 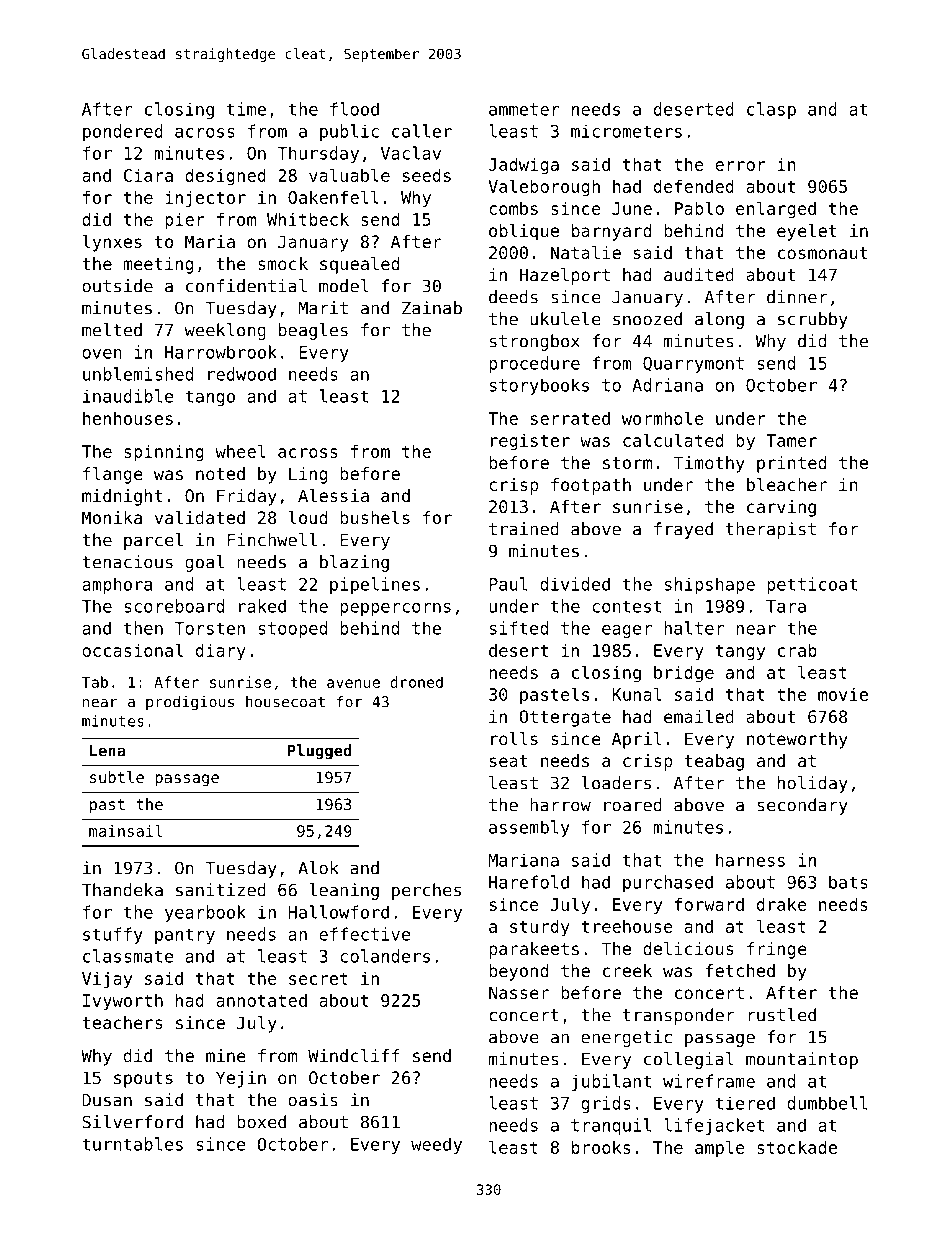 I want to click on tranquil, so click(x=611, y=1126).
